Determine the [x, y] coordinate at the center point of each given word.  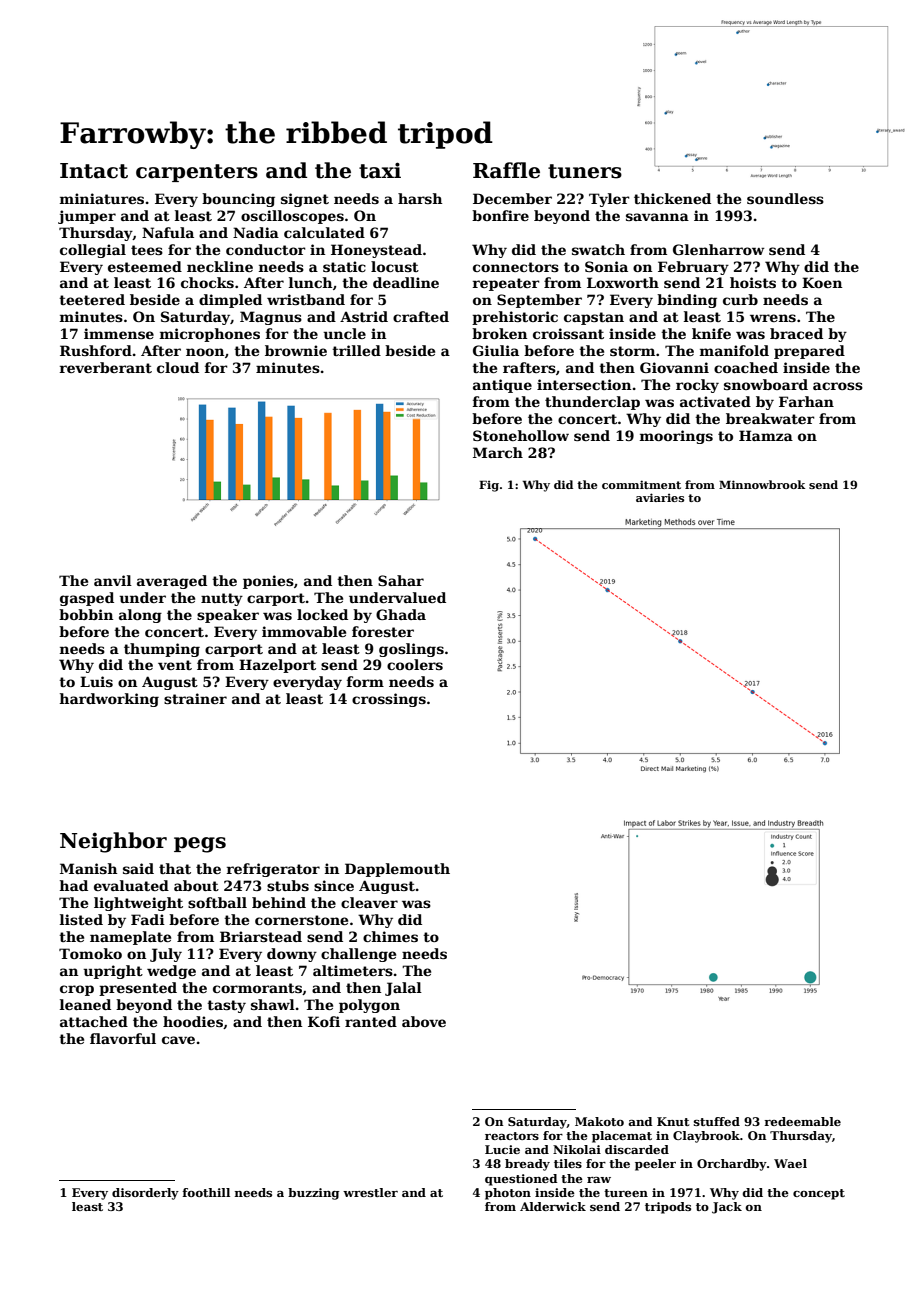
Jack [727, 1208]
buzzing [313, 1194]
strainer [195, 698]
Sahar [401, 580]
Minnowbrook [762, 484]
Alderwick [553, 1206]
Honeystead [376, 251]
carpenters [197, 173]
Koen [822, 282]
